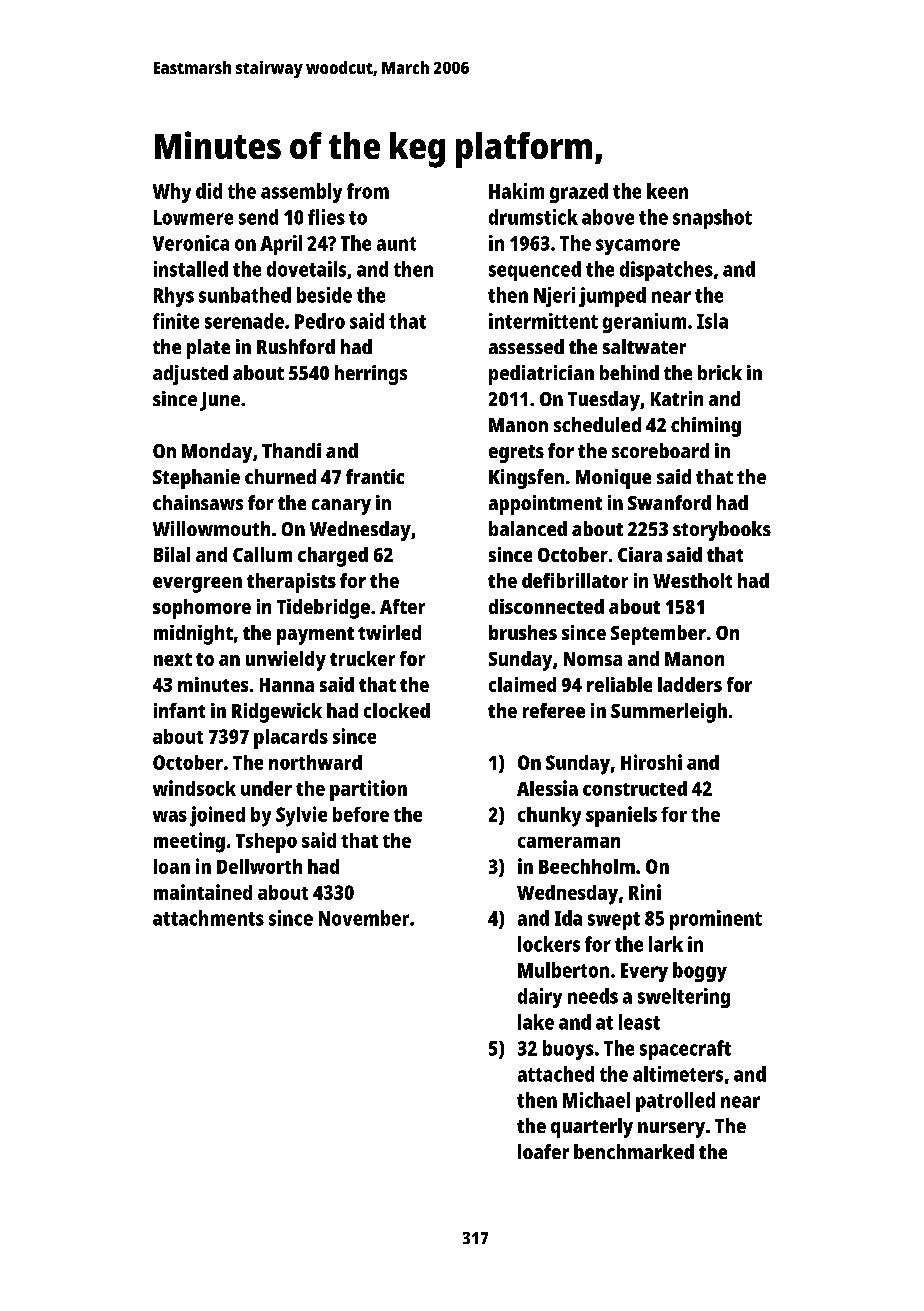 The width and height of the page is (924, 1311). What do you see at coordinates (720, 372) in the page?
I see `brick` at bounding box center [720, 372].
